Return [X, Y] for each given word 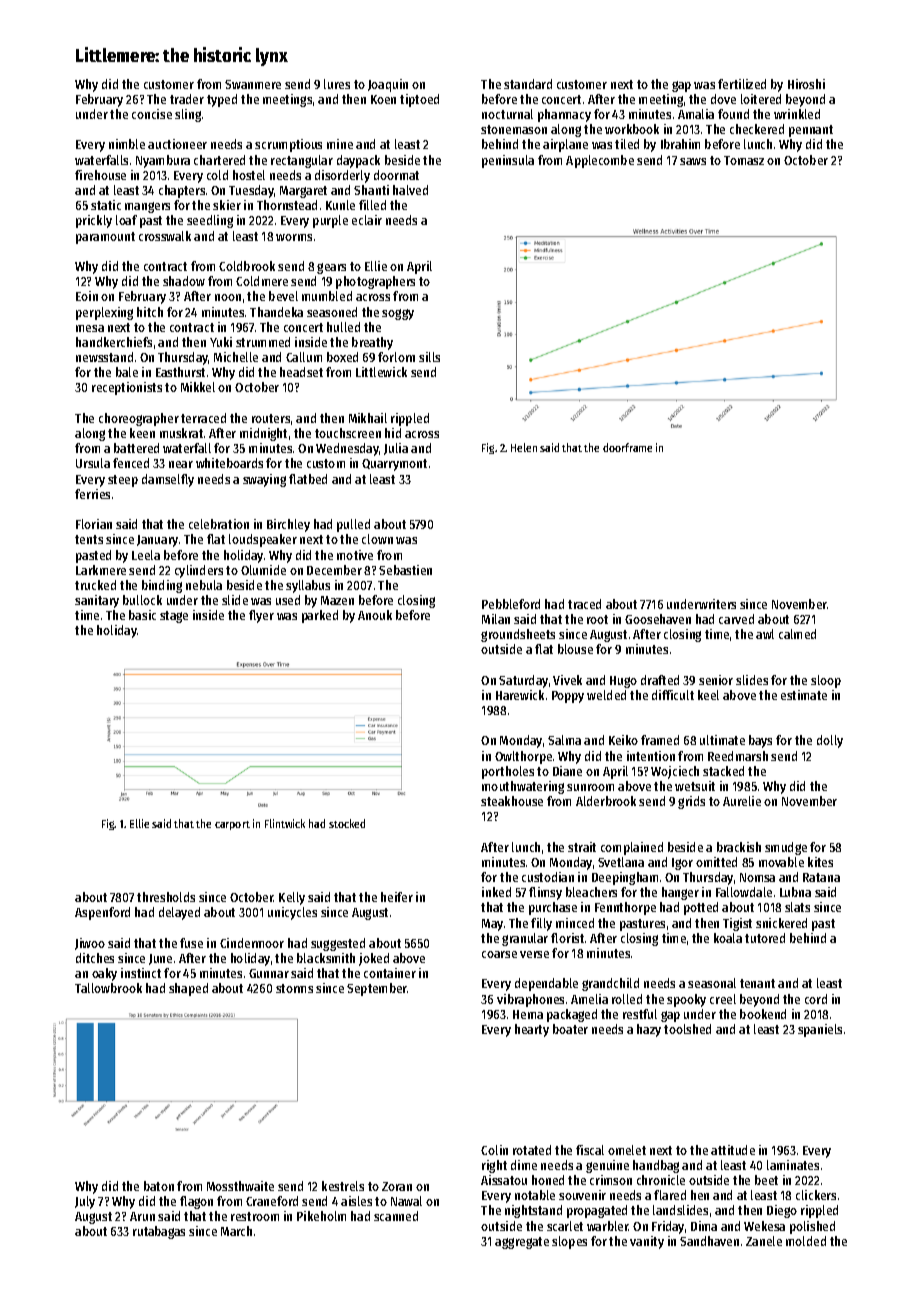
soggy [398, 314]
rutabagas [159, 1232]
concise [152, 114]
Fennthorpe [625, 908]
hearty [532, 1030]
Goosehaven [658, 619]
